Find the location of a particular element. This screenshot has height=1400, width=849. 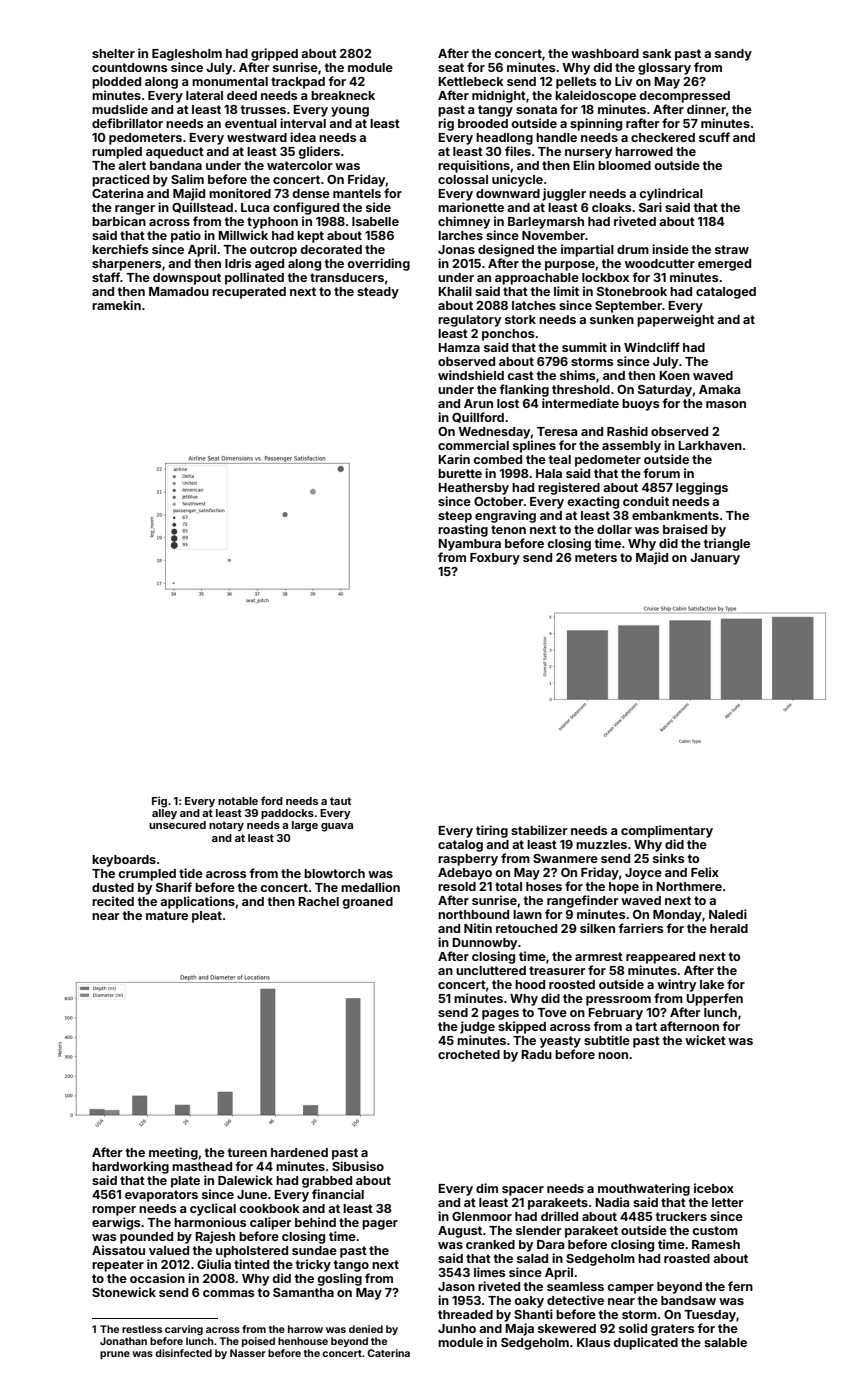

requisitions is located at coordinates (474, 166).
